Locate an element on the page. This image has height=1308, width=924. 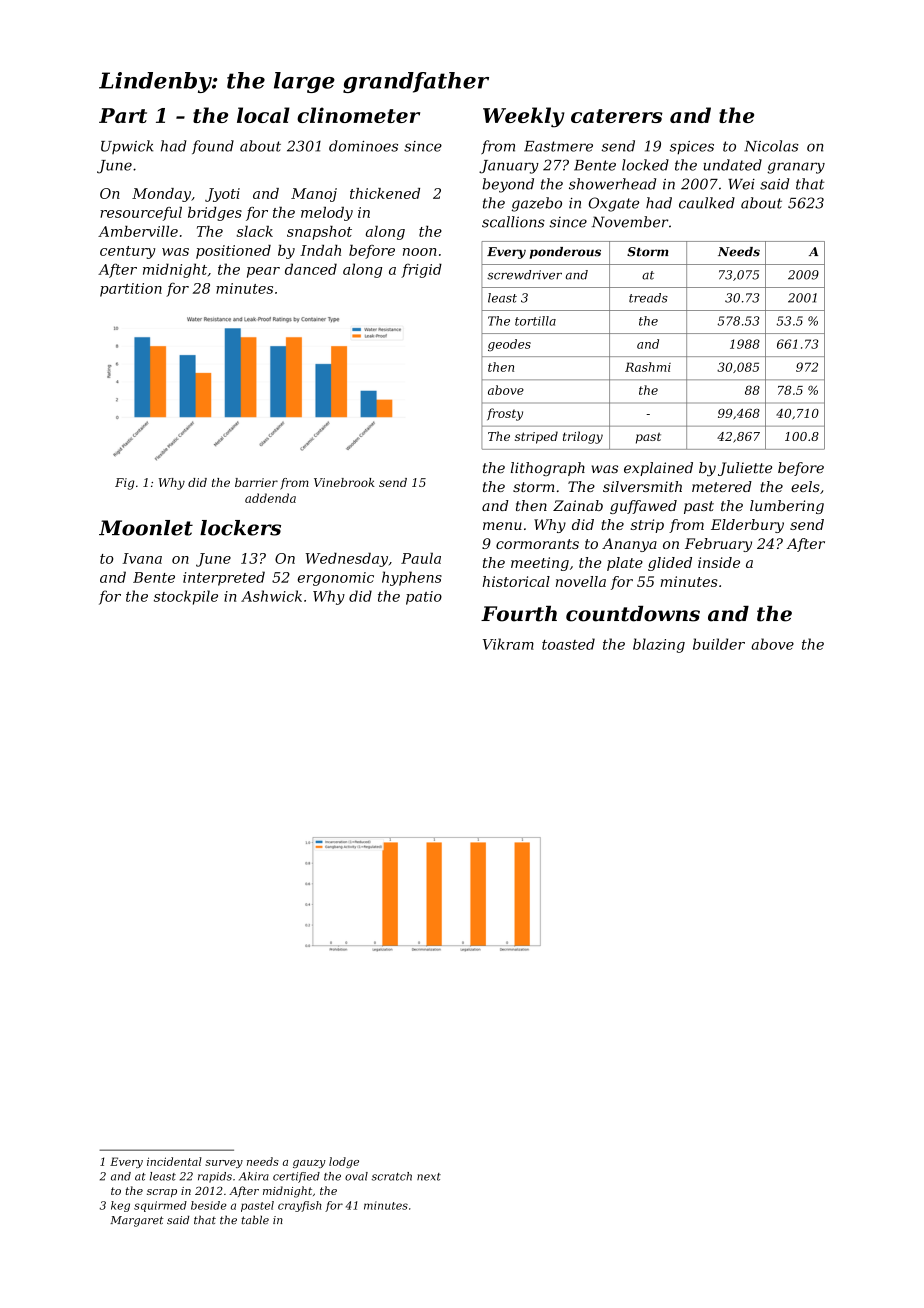
explained is located at coordinates (658, 469).
